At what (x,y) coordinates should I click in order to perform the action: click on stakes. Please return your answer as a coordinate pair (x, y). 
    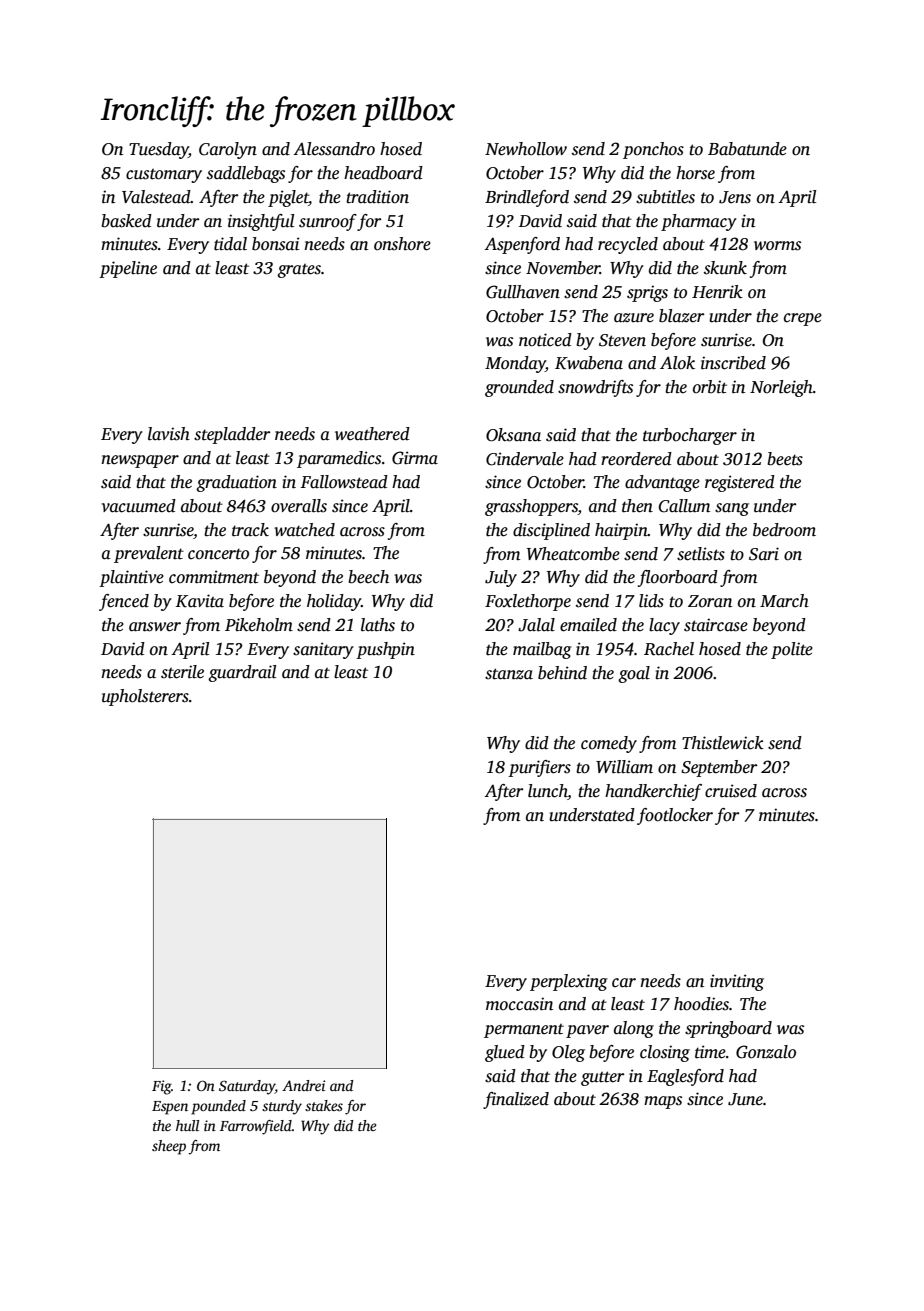
    Looking at the image, I should click on (324, 1105).
